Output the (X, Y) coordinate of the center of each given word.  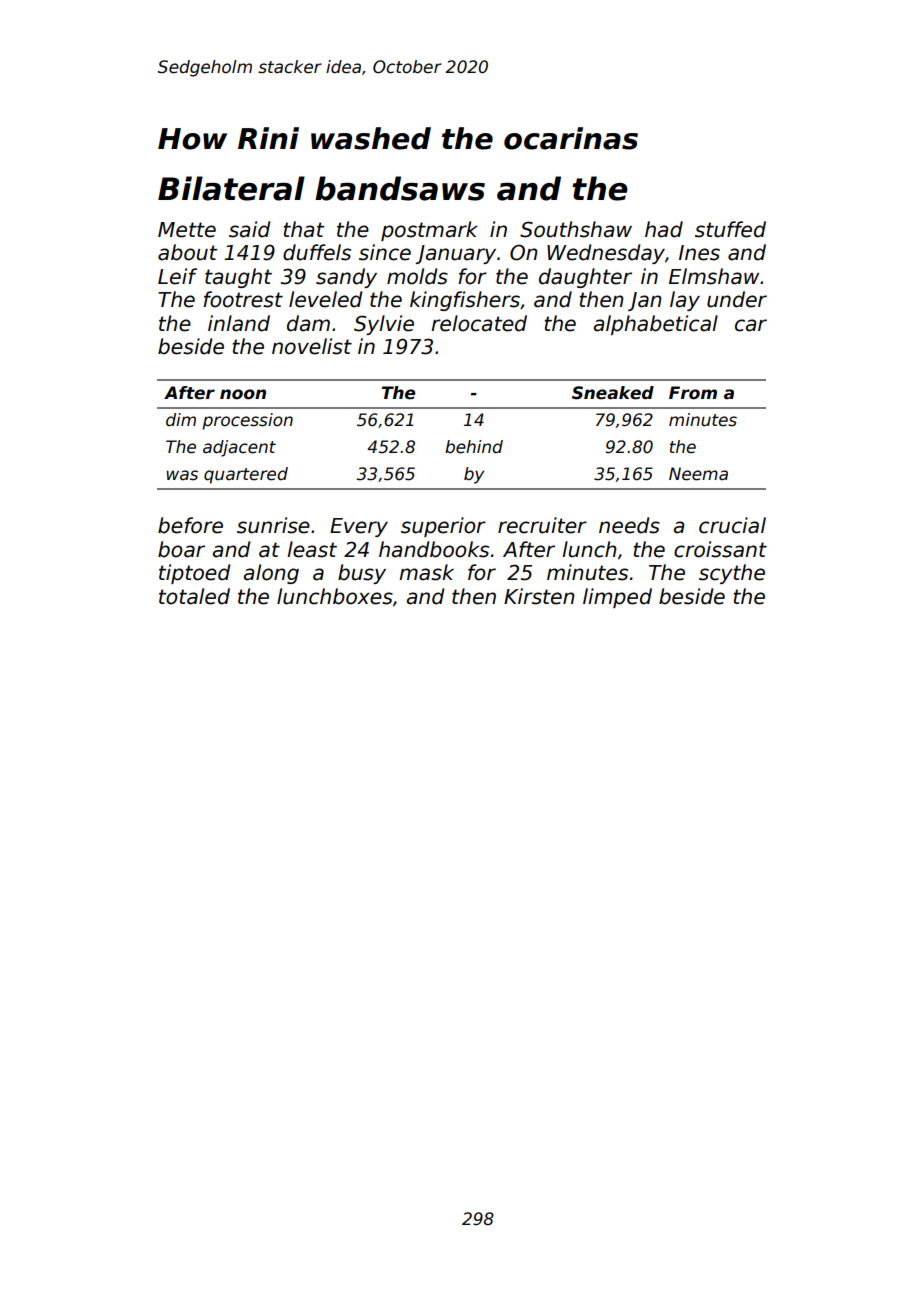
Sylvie (384, 325)
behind (474, 447)
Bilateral (231, 188)
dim (181, 419)
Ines (699, 253)
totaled (194, 596)
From (693, 393)
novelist (312, 346)
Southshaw (576, 229)
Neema (698, 474)
